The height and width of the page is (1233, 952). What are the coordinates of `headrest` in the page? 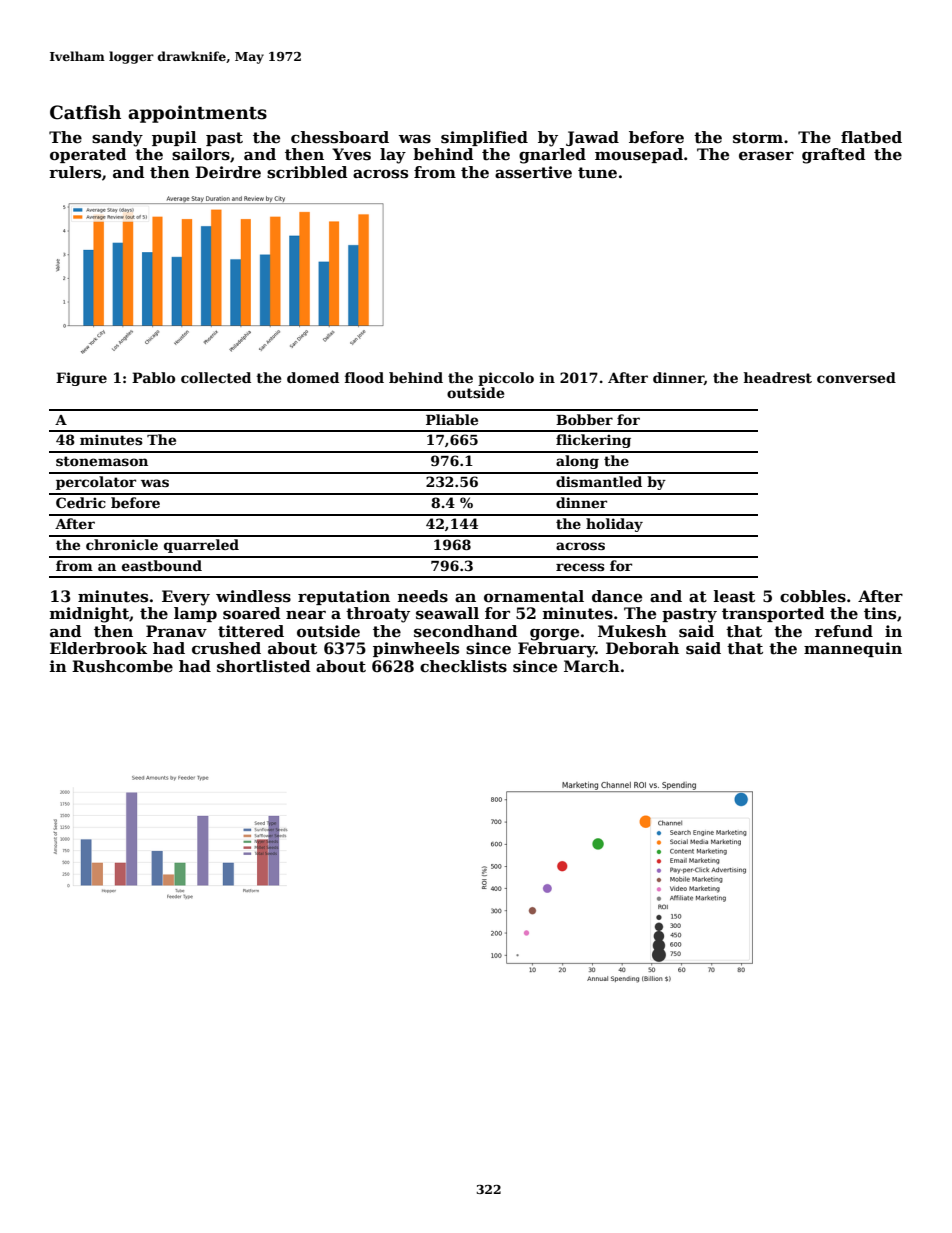 It's located at (778, 377).
